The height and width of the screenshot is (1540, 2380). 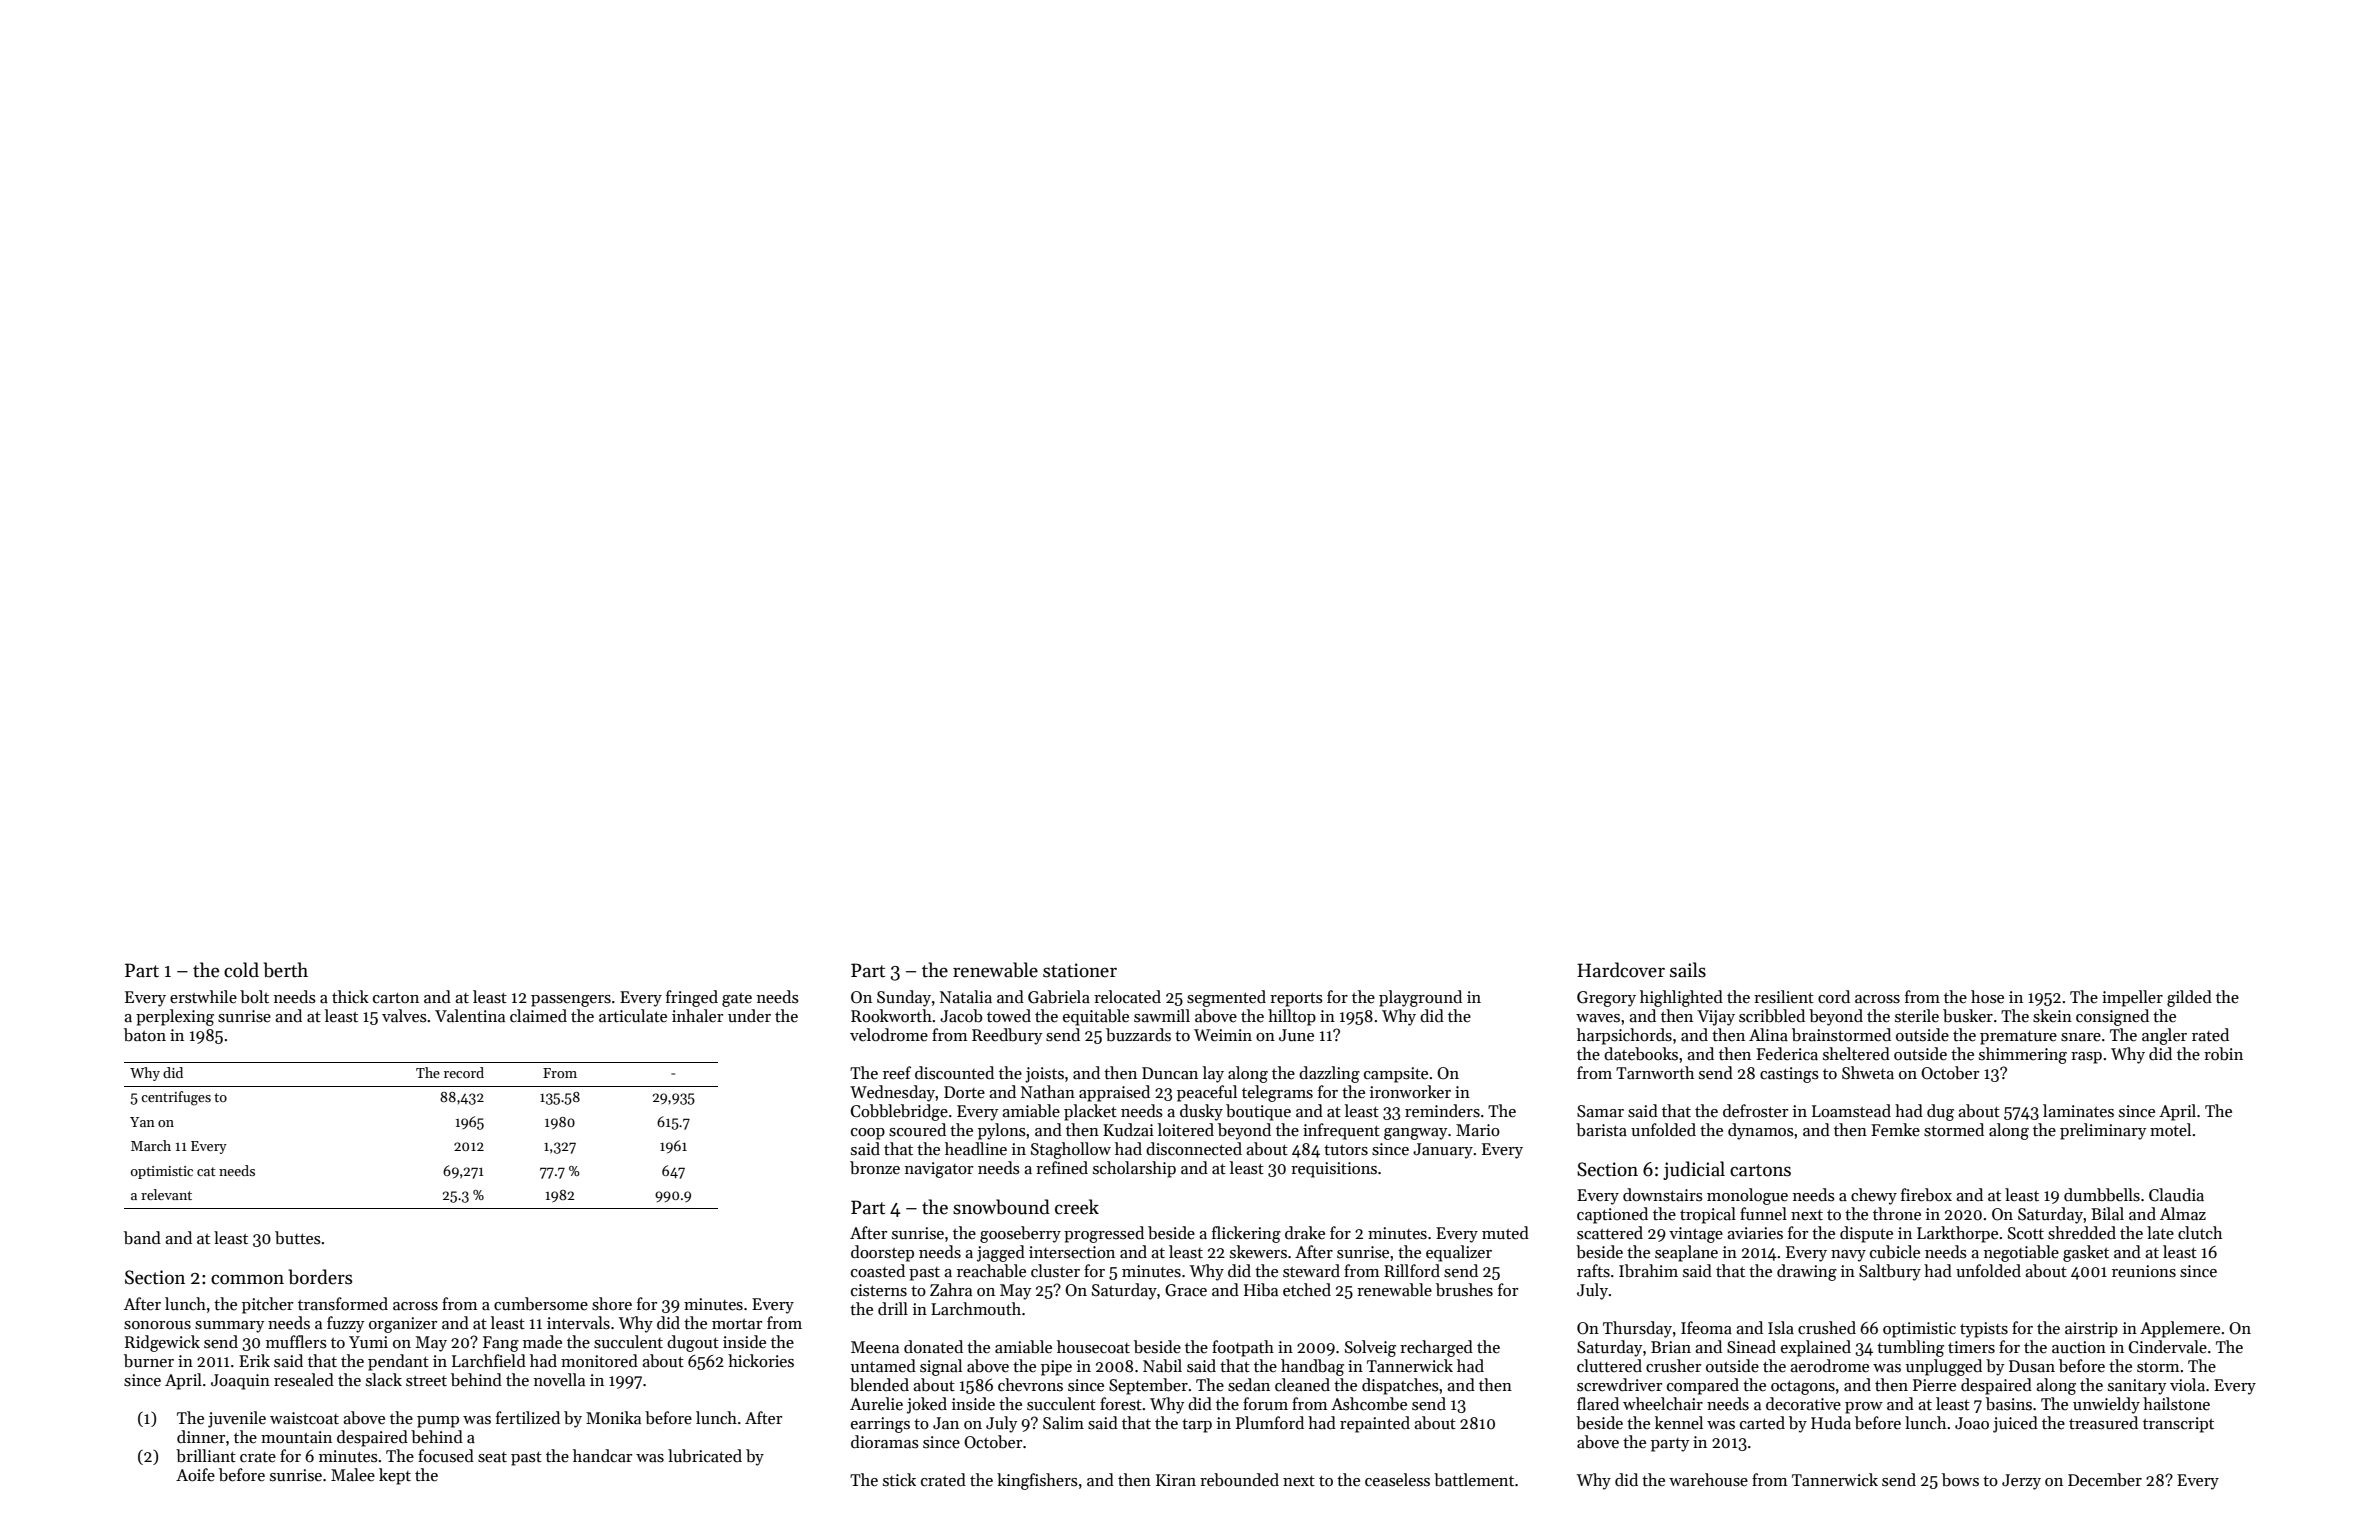 What do you see at coordinates (176, 1098) in the screenshot?
I see `centrifuges` at bounding box center [176, 1098].
